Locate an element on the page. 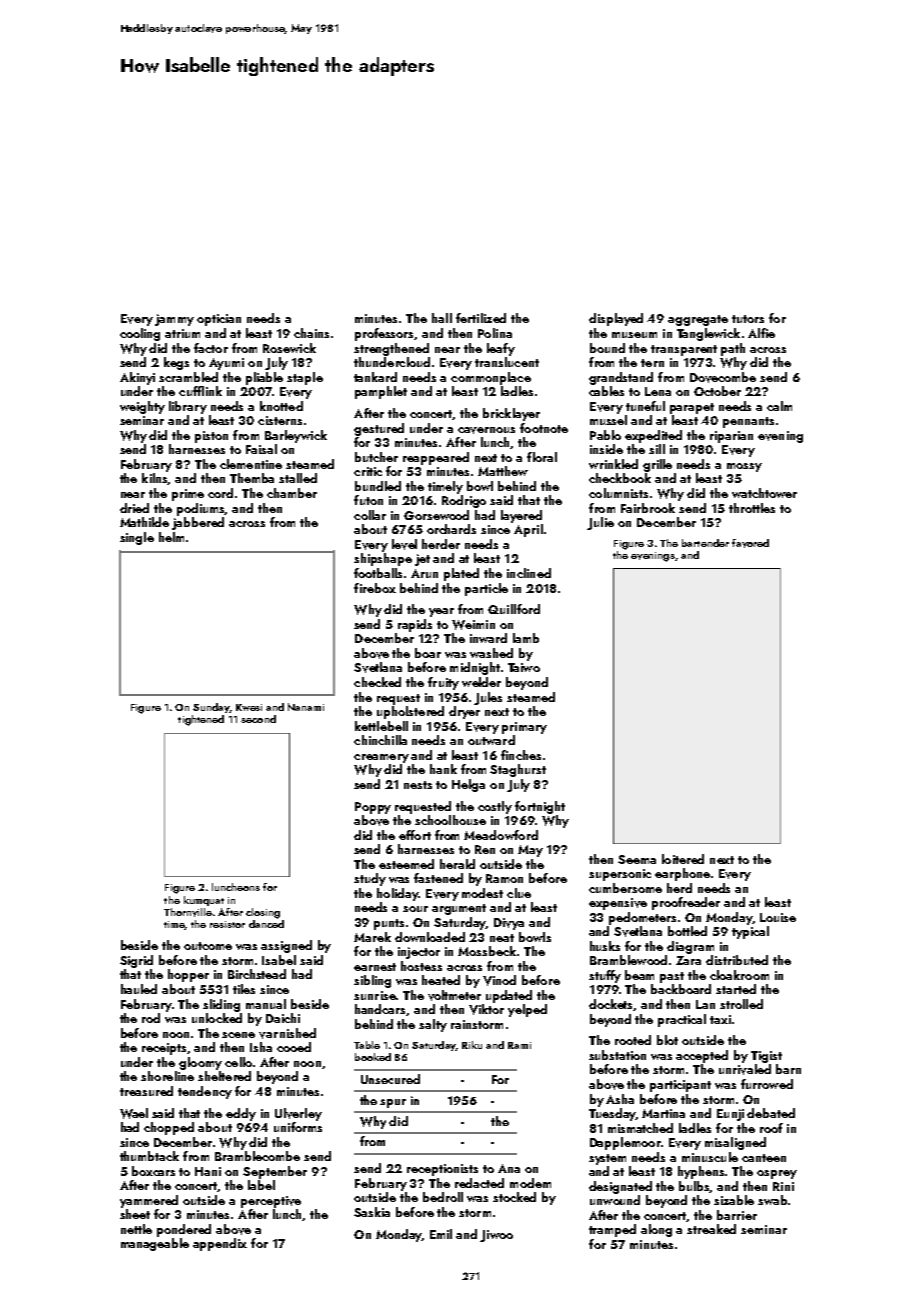 The width and height of the page is (924, 1308). creamery is located at coordinates (381, 758).
